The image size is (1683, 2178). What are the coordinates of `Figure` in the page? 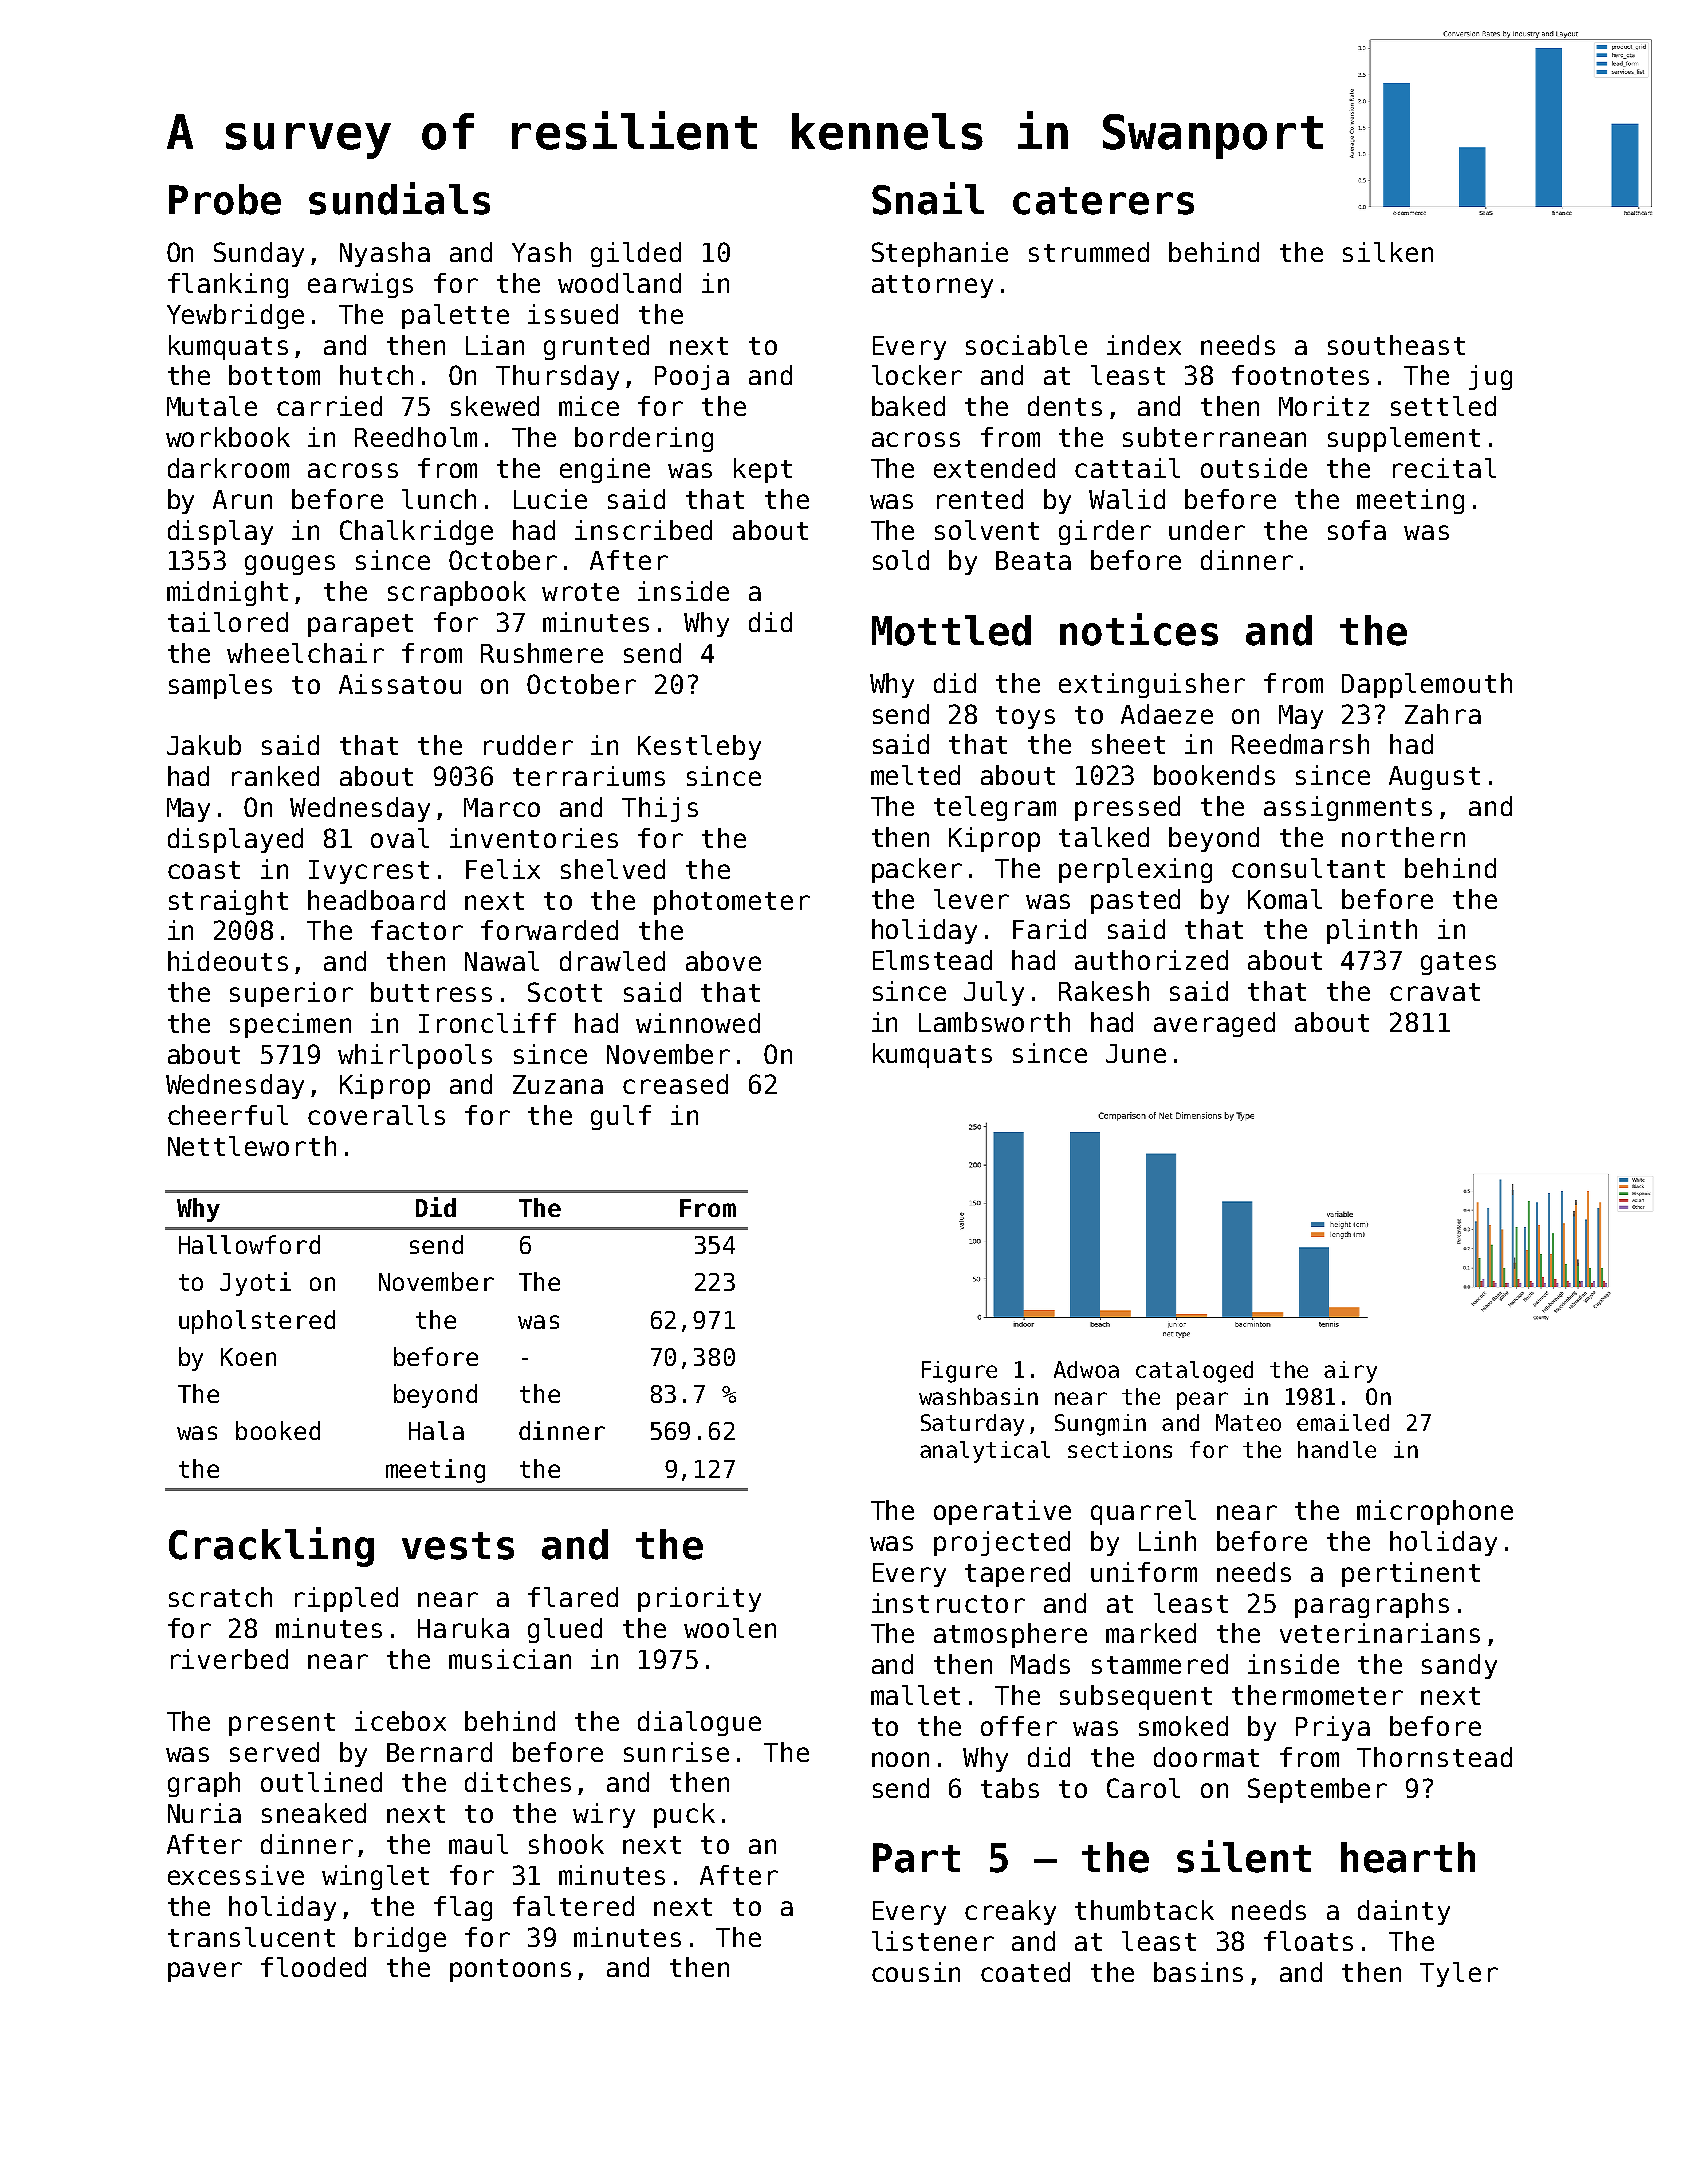 It's located at (959, 1372).
